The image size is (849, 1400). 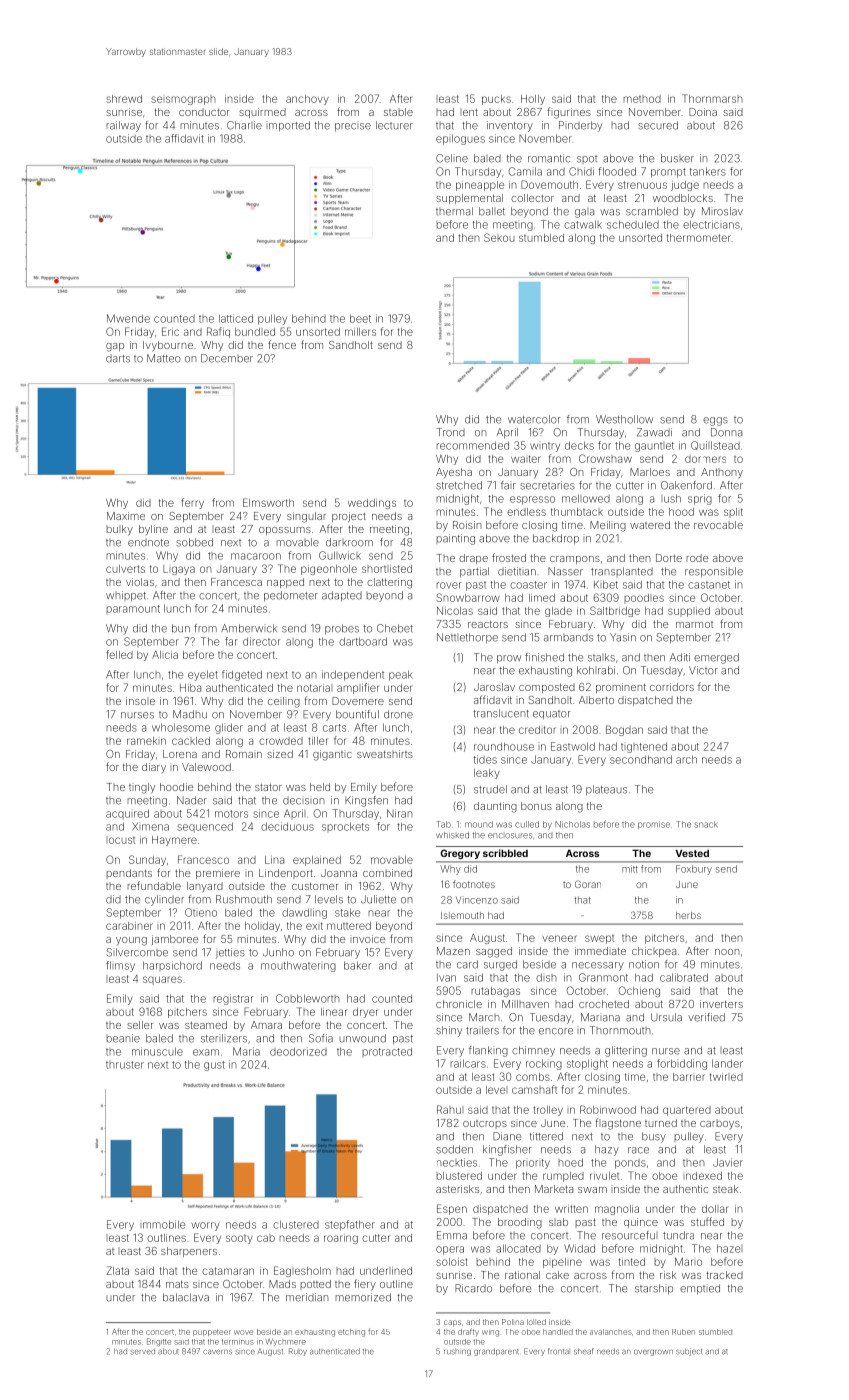 What do you see at coordinates (296, 1224) in the document?
I see `clustered` at bounding box center [296, 1224].
